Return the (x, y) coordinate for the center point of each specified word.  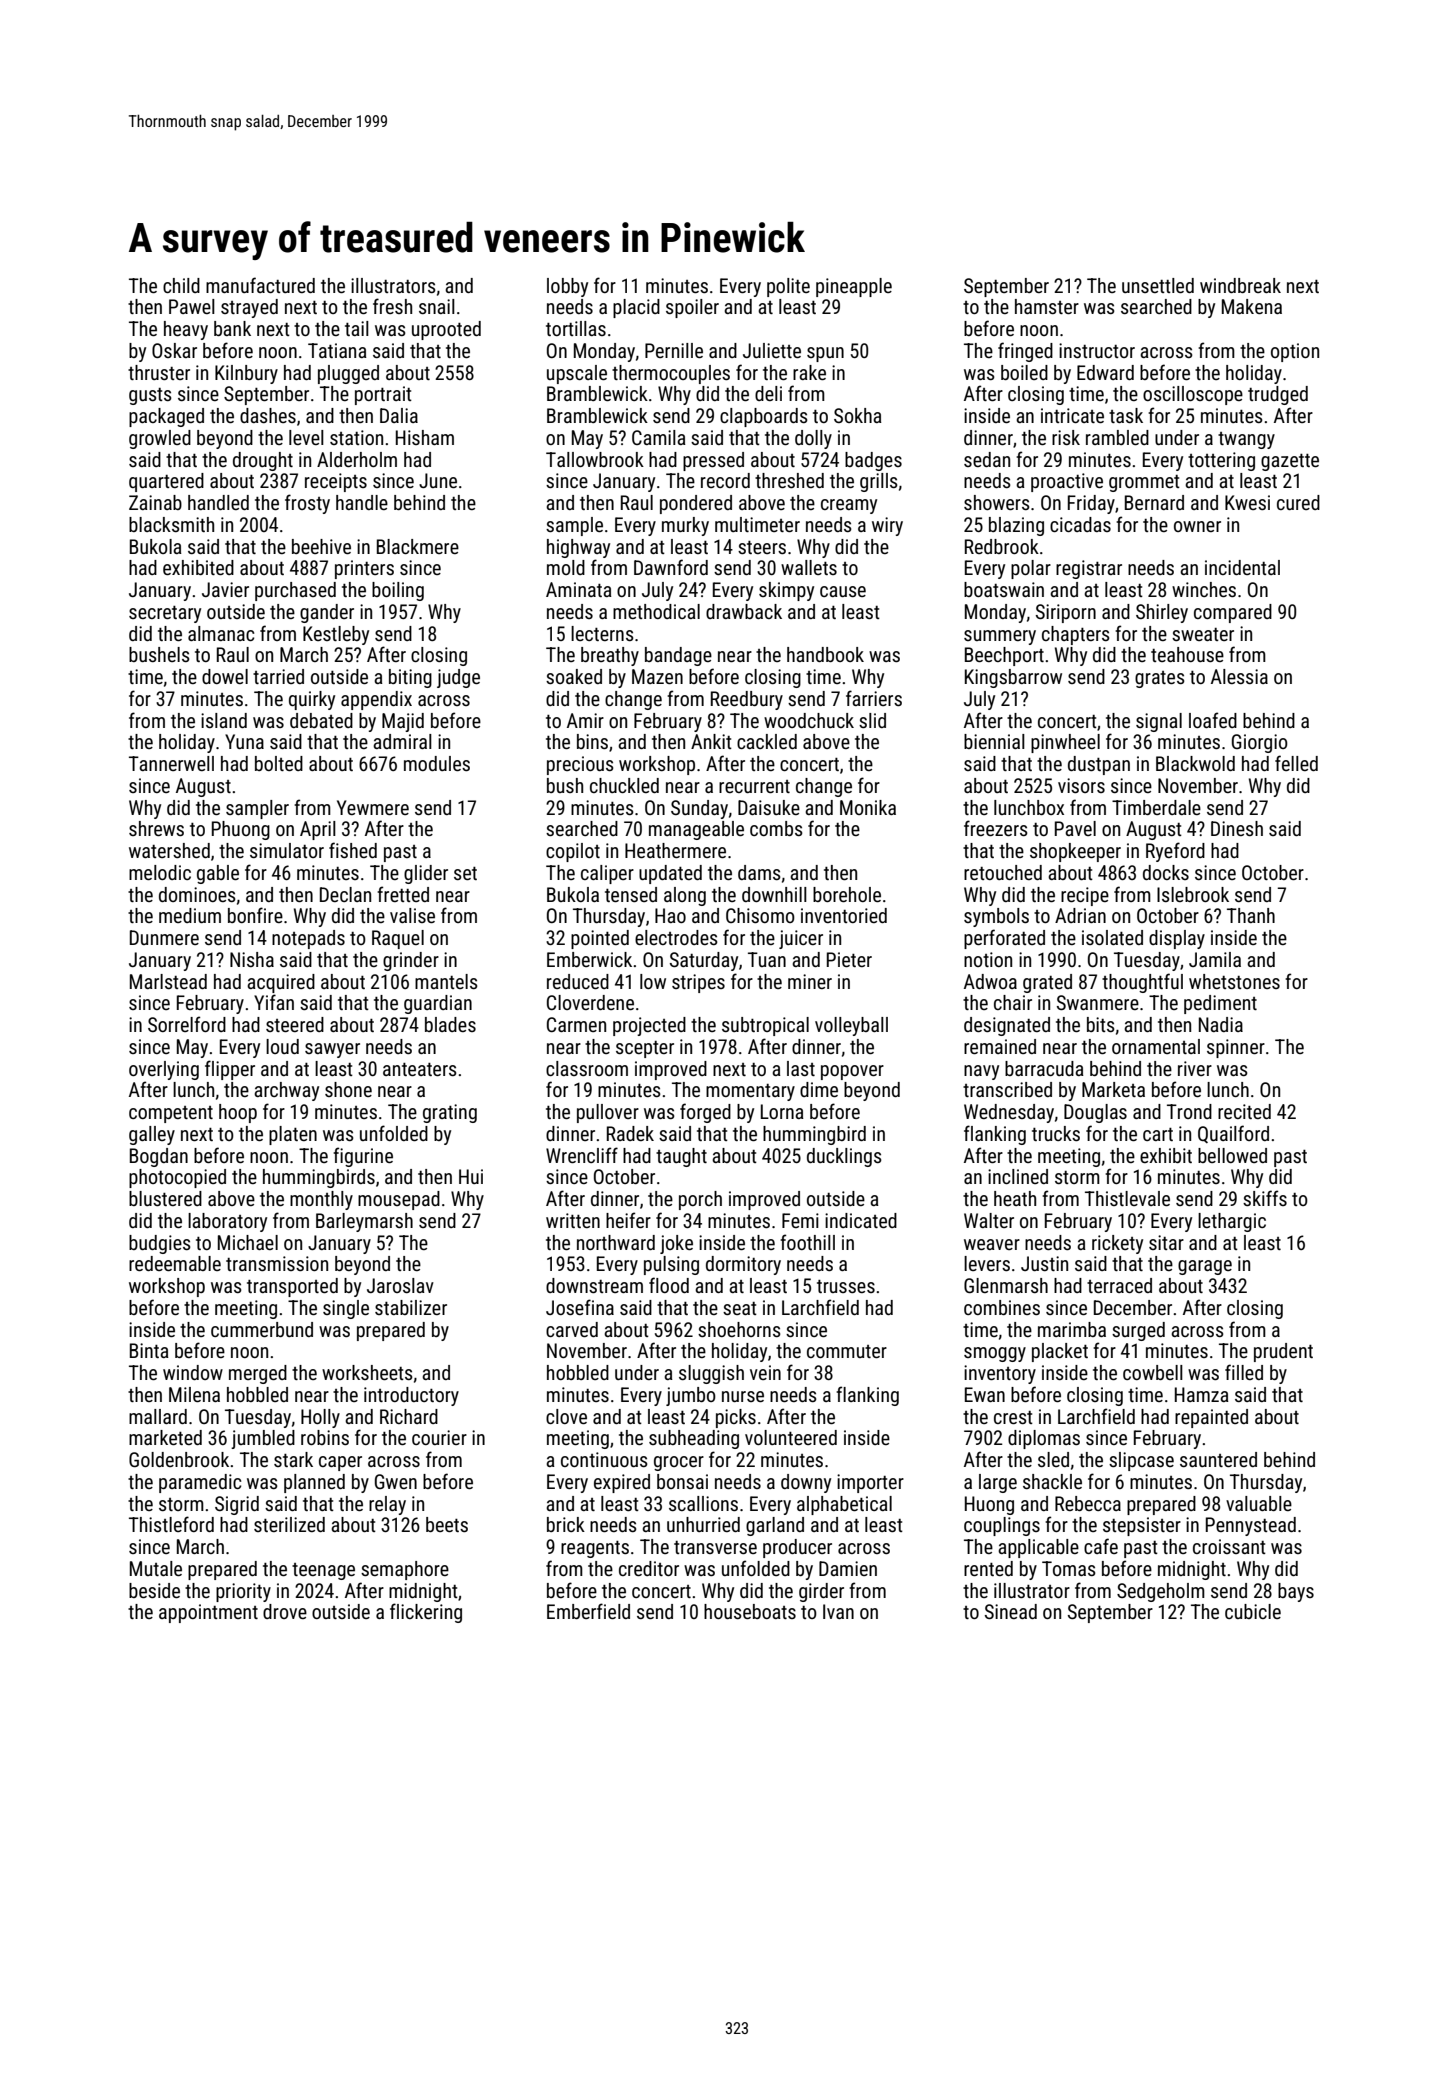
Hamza (1202, 1394)
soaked (574, 676)
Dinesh (1237, 828)
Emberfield (588, 1611)
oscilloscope (1193, 395)
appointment (208, 1613)
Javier (225, 589)
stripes (698, 983)
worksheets (367, 1372)
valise (412, 915)
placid (636, 308)
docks (1166, 872)
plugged (348, 374)
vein (765, 1372)
